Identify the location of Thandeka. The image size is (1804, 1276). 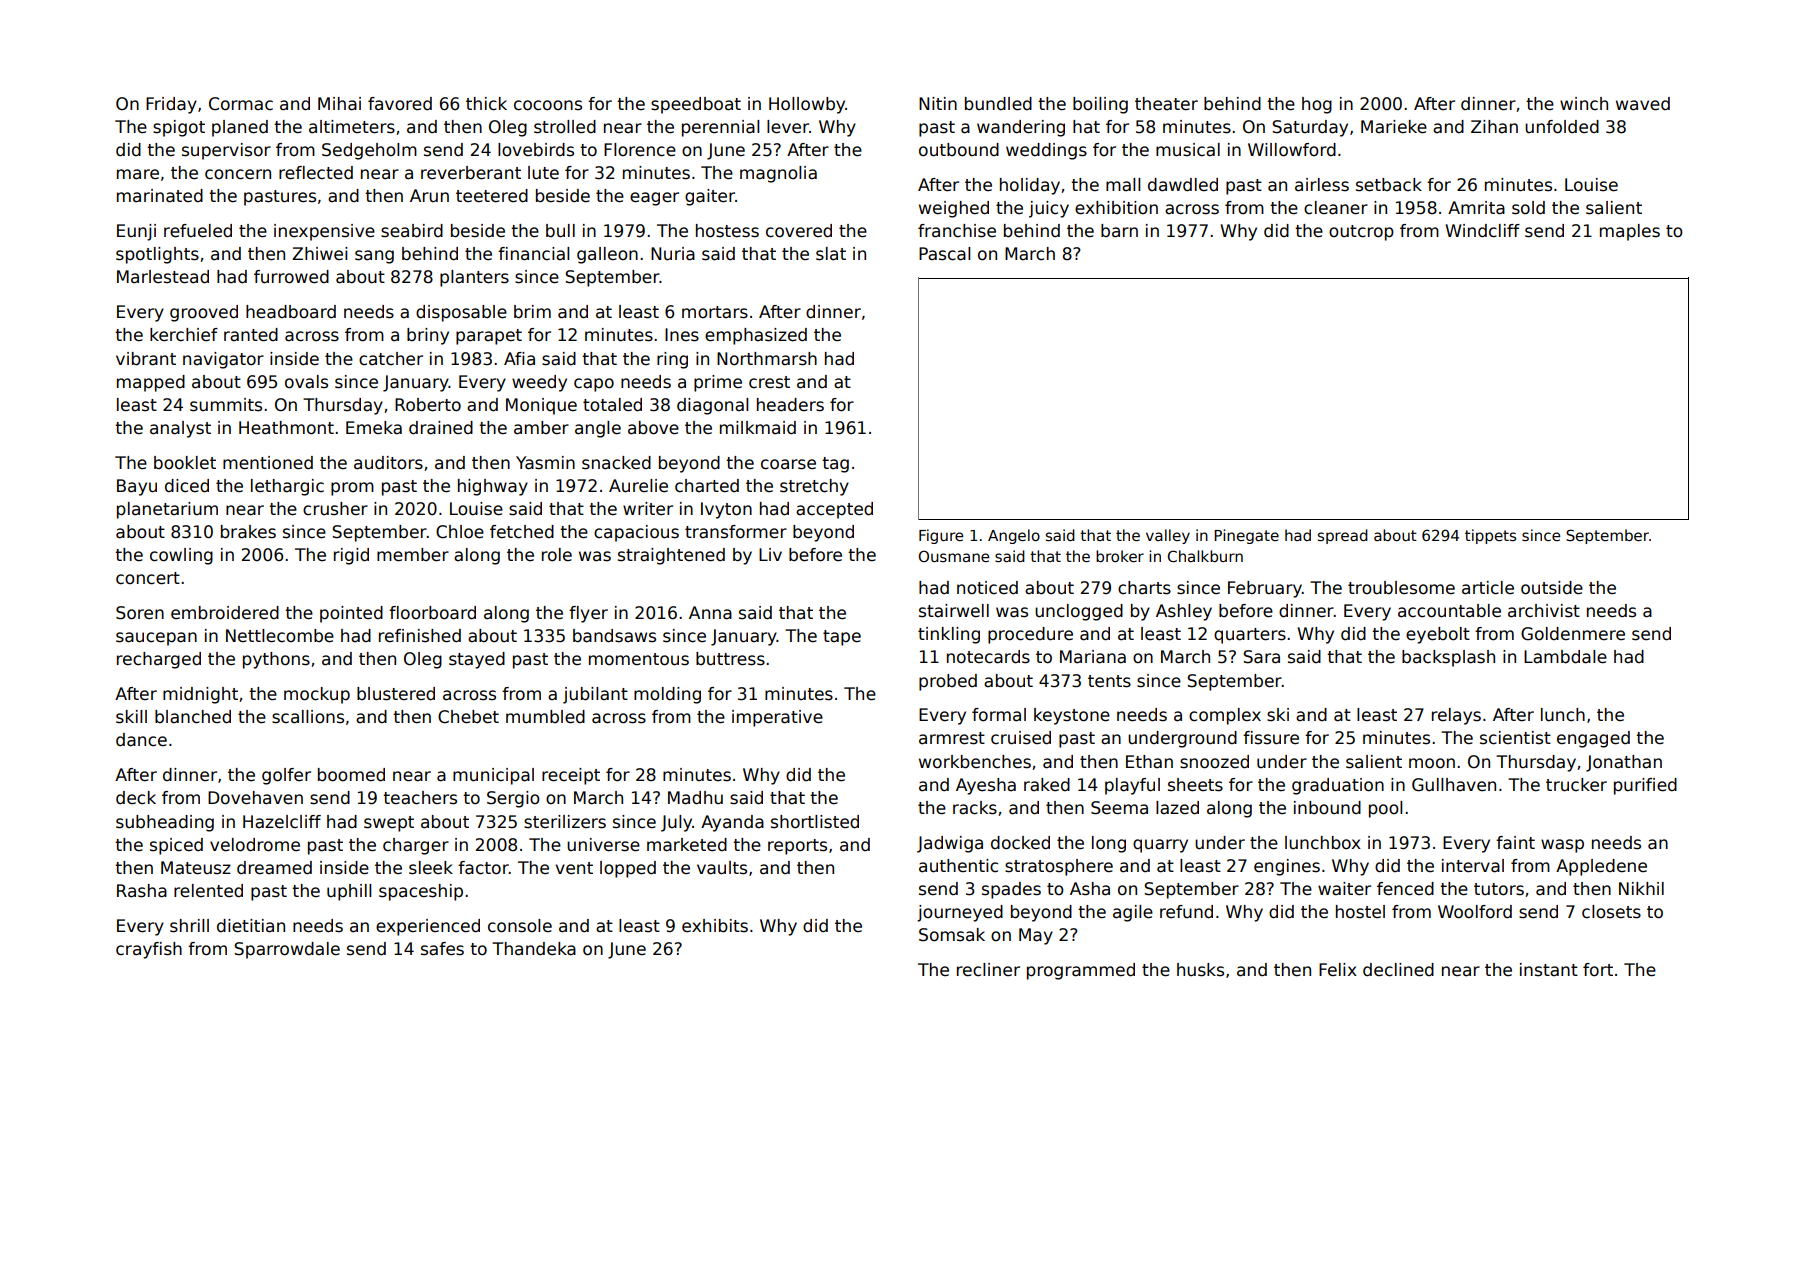
(534, 949).
